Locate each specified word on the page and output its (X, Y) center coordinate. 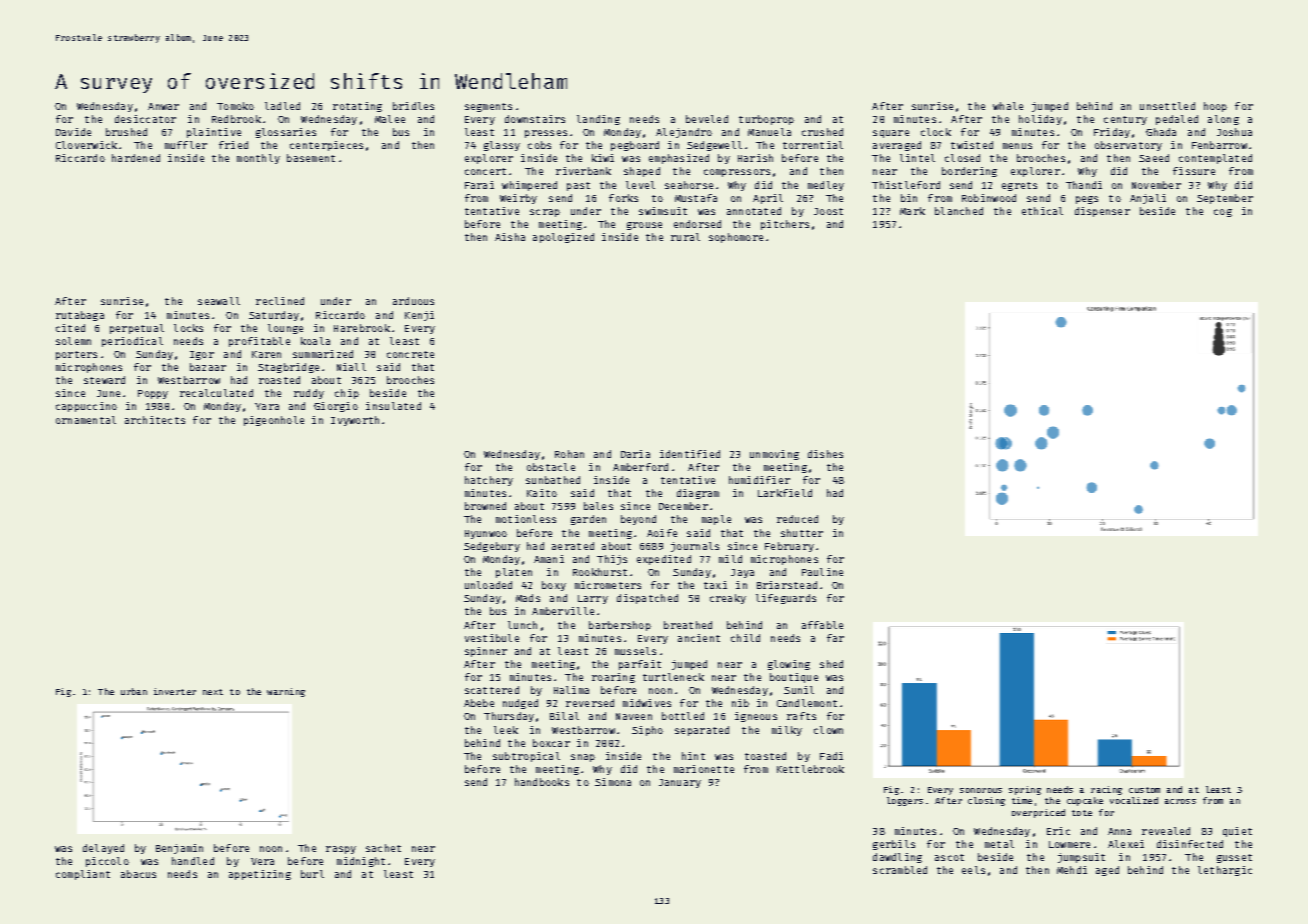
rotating (357, 107)
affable (822, 625)
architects (155, 420)
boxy (554, 586)
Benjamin (179, 849)
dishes (825, 454)
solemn (73, 341)
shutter (802, 533)
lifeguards (786, 599)
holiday (1040, 120)
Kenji (419, 316)
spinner (486, 652)
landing (598, 120)
